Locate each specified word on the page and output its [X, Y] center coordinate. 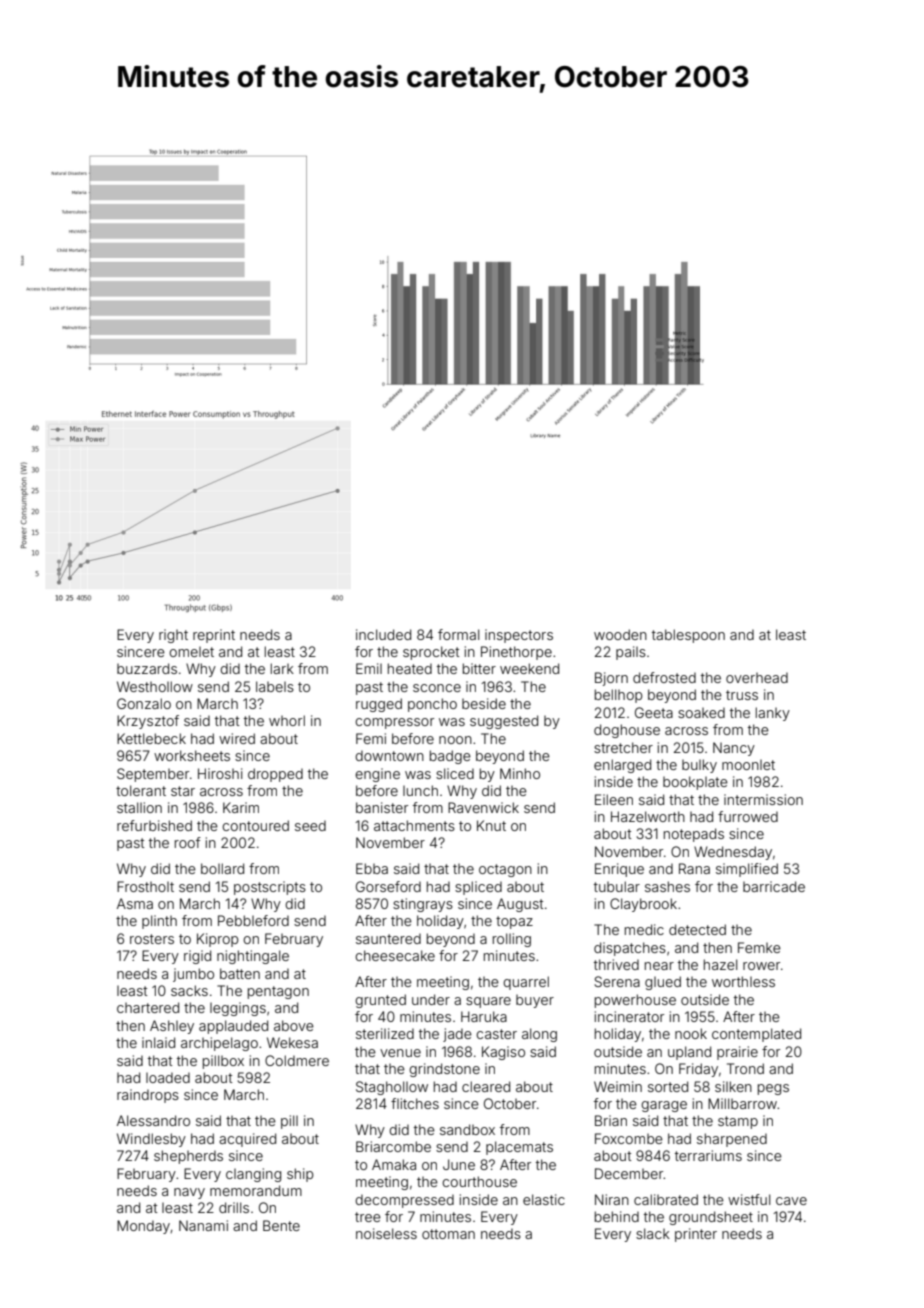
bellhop [619, 696]
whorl [287, 720]
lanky [773, 714]
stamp [738, 1122]
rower [761, 966]
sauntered [388, 938]
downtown [389, 755]
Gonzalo [144, 703]
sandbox [467, 1129]
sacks [189, 990]
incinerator [629, 1016]
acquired [247, 1140]
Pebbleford [253, 920]
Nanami [203, 1225]
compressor [394, 723]
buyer [535, 1001]
